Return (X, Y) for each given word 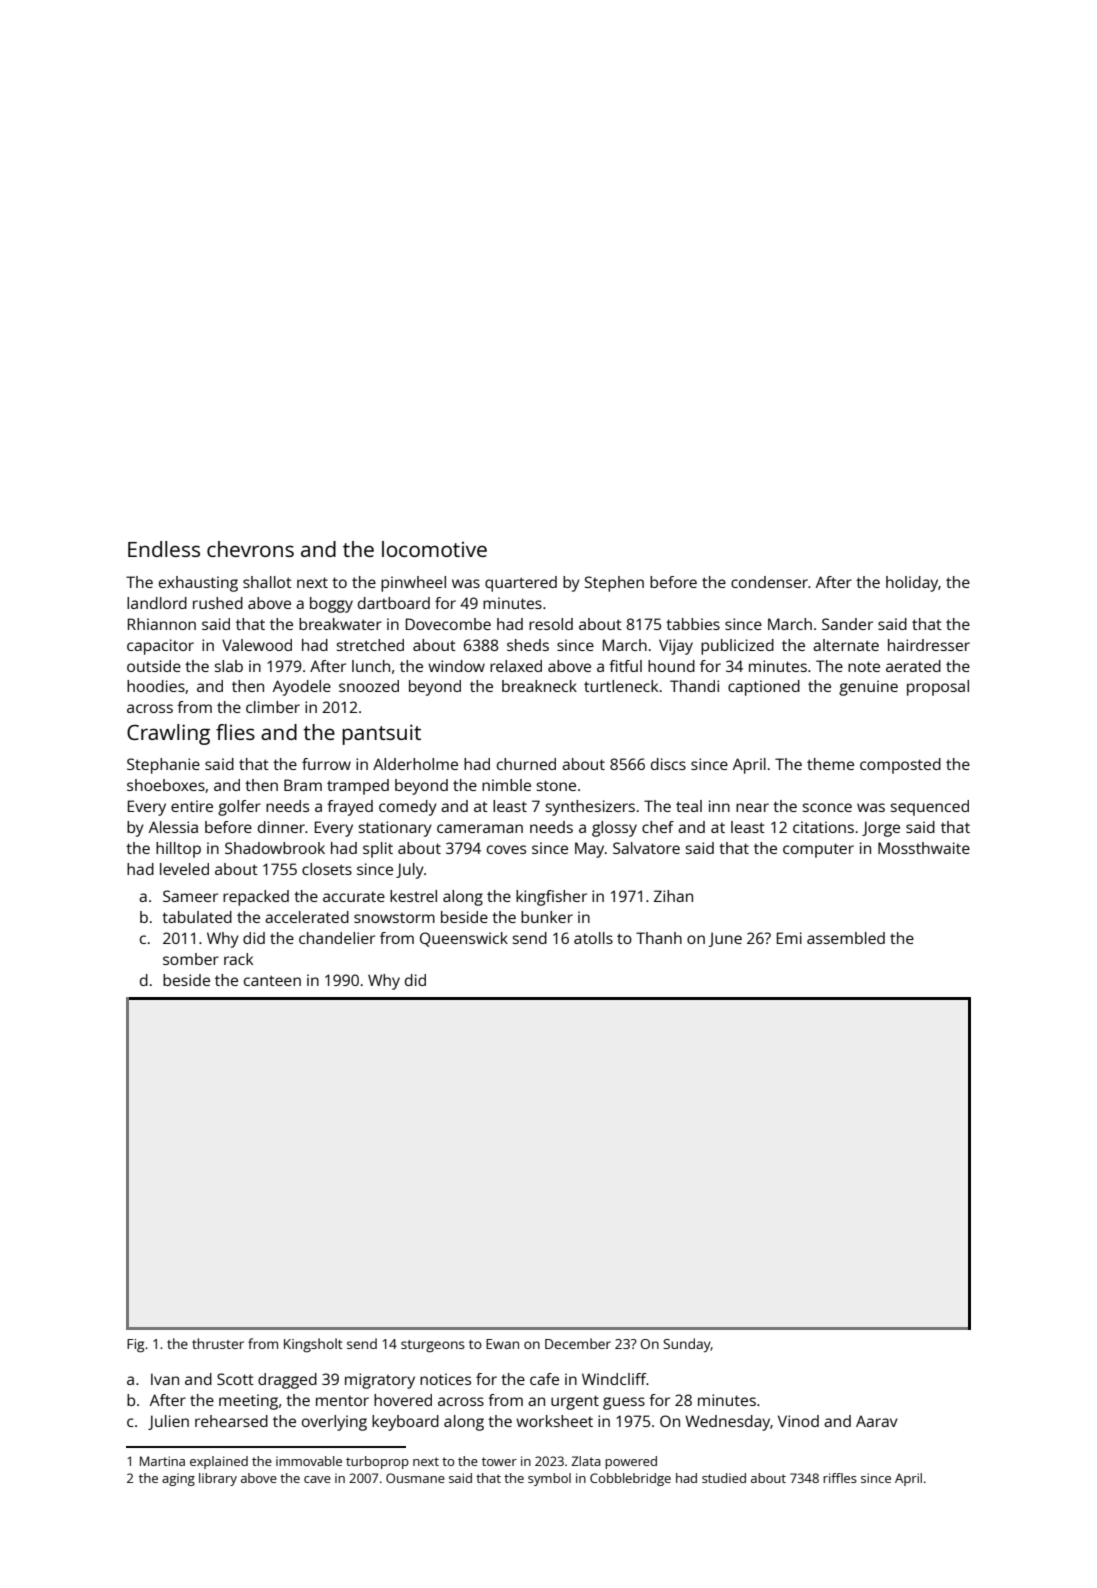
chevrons (250, 549)
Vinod (798, 1421)
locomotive (434, 549)
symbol (549, 1479)
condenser (769, 582)
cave (317, 1479)
